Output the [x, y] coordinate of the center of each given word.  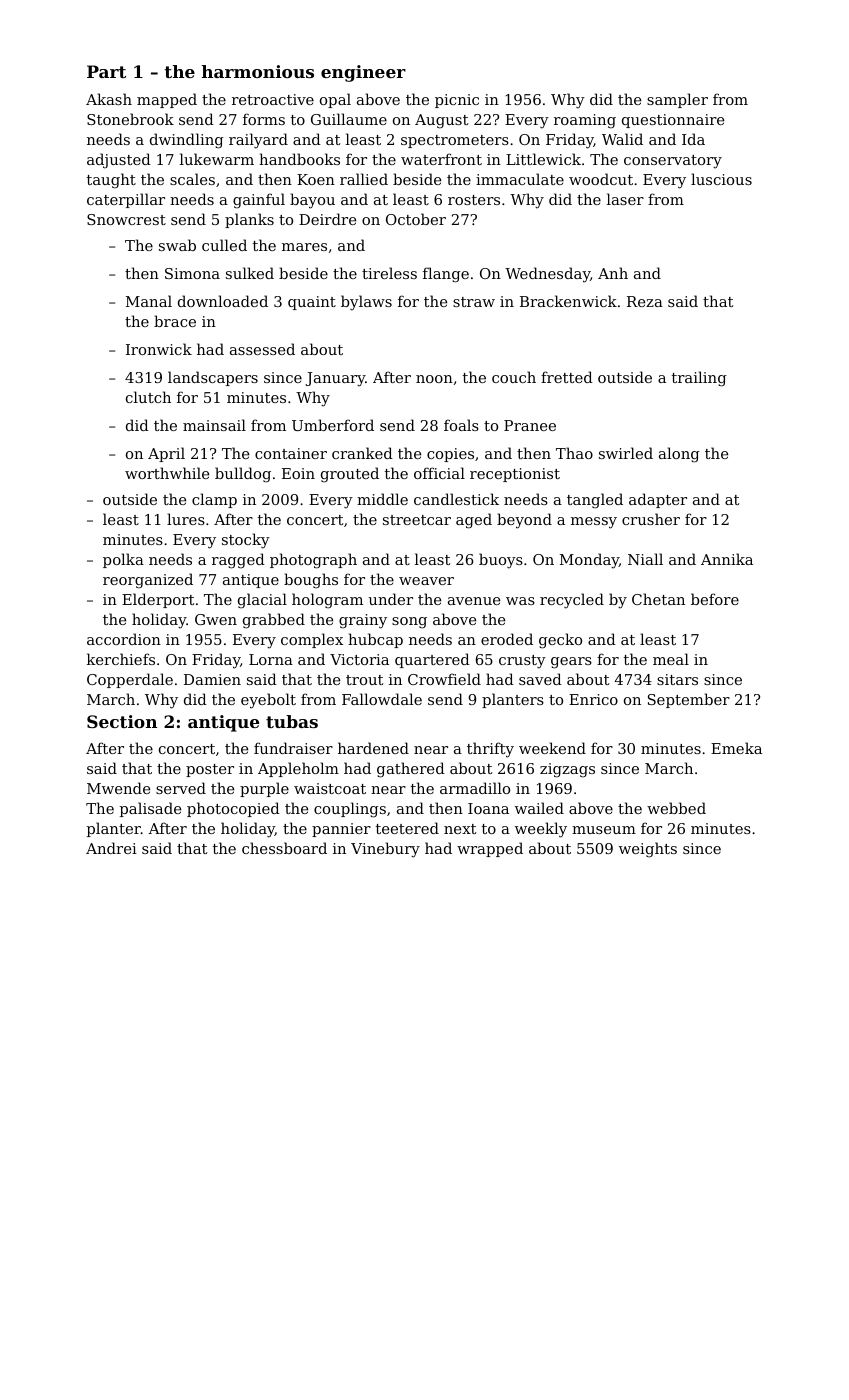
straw [474, 302]
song [409, 623]
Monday [589, 561]
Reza [645, 301]
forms [264, 119]
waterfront [441, 159]
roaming [585, 121]
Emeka [736, 748]
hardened [373, 748]
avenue [474, 601]
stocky [246, 541]
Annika [727, 559]
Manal [149, 301]
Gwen [216, 619]
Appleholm [298, 769]
